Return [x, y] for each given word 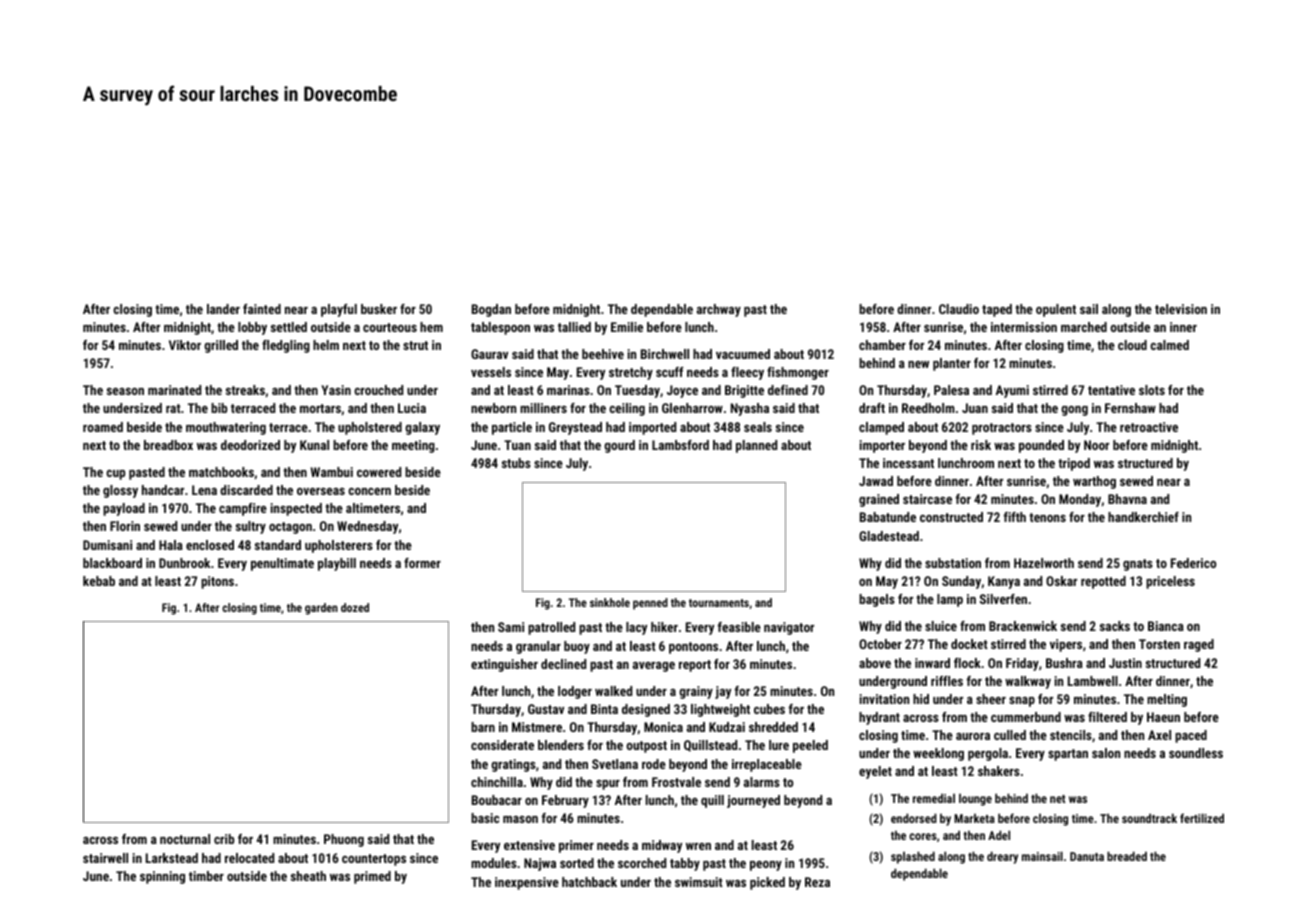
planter [952, 364]
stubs [516, 463]
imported [652, 428]
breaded [1127, 856]
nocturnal [185, 839]
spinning [162, 877]
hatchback [589, 882]
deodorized [250, 445]
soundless [1196, 753]
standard [278, 545]
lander [223, 309]
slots [1152, 390]
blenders [561, 745]
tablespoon [500, 328]
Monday [1080, 500]
